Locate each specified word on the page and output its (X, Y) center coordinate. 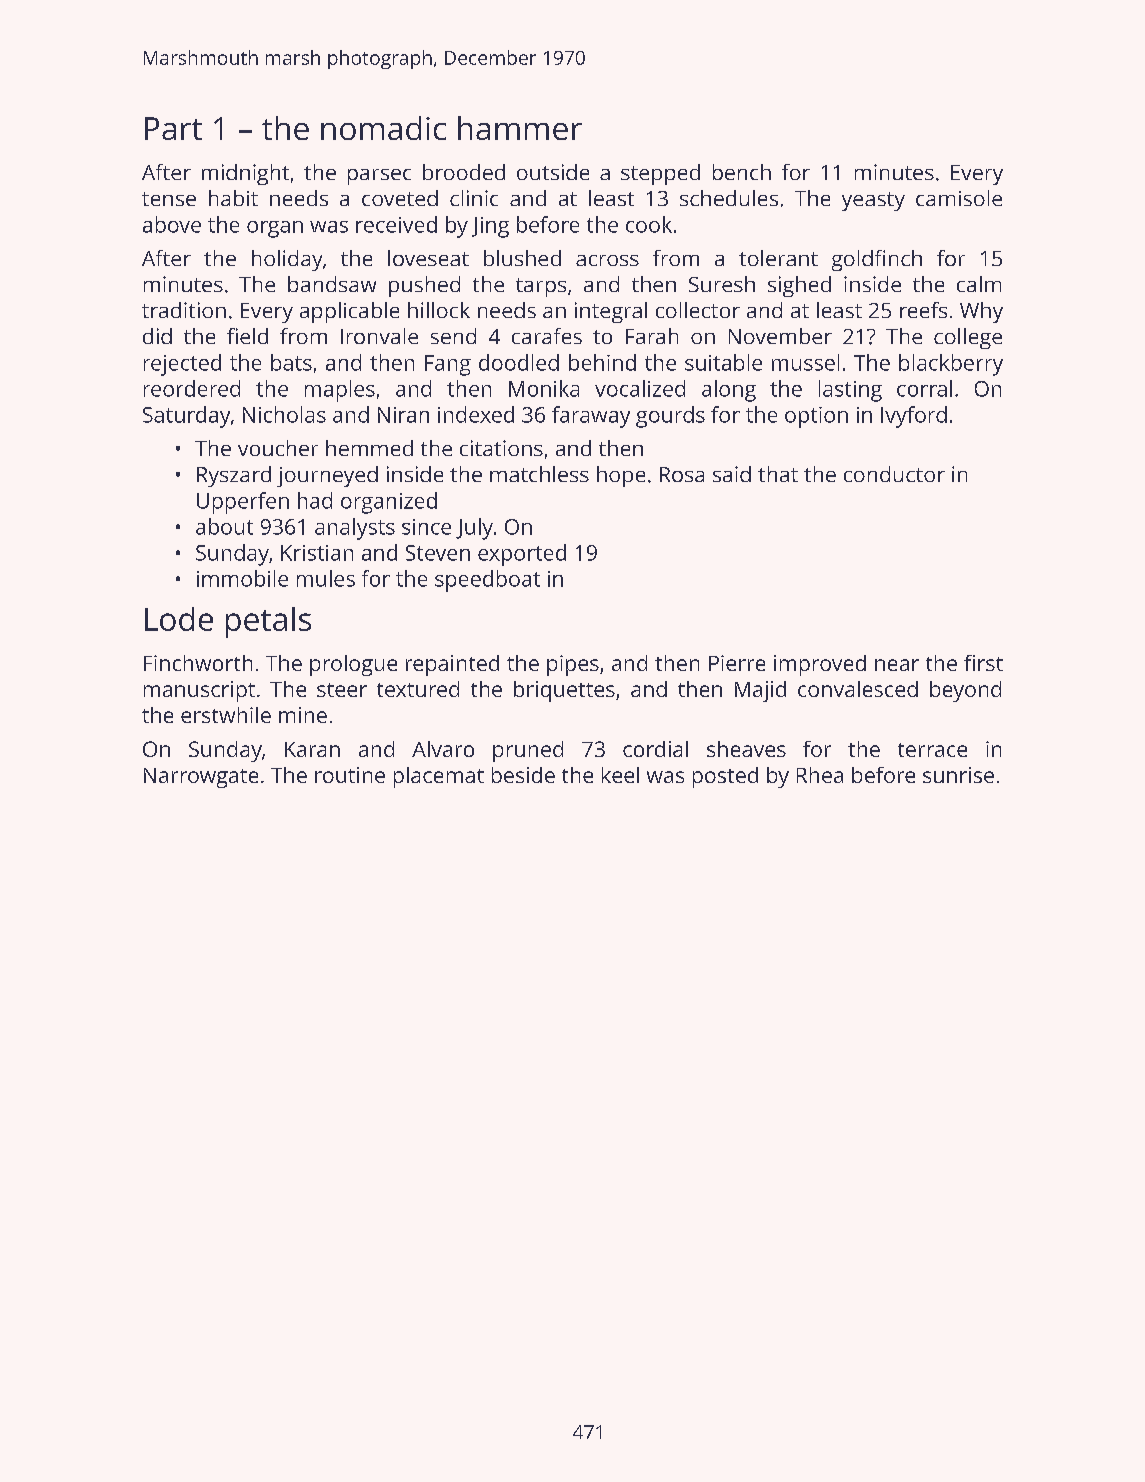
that (778, 474)
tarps (541, 287)
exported (522, 555)
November (780, 336)
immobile (242, 578)
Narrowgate (201, 778)
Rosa (682, 474)
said (732, 474)
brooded (464, 172)
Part (173, 128)
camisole (959, 198)
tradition (184, 310)
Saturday (186, 417)
